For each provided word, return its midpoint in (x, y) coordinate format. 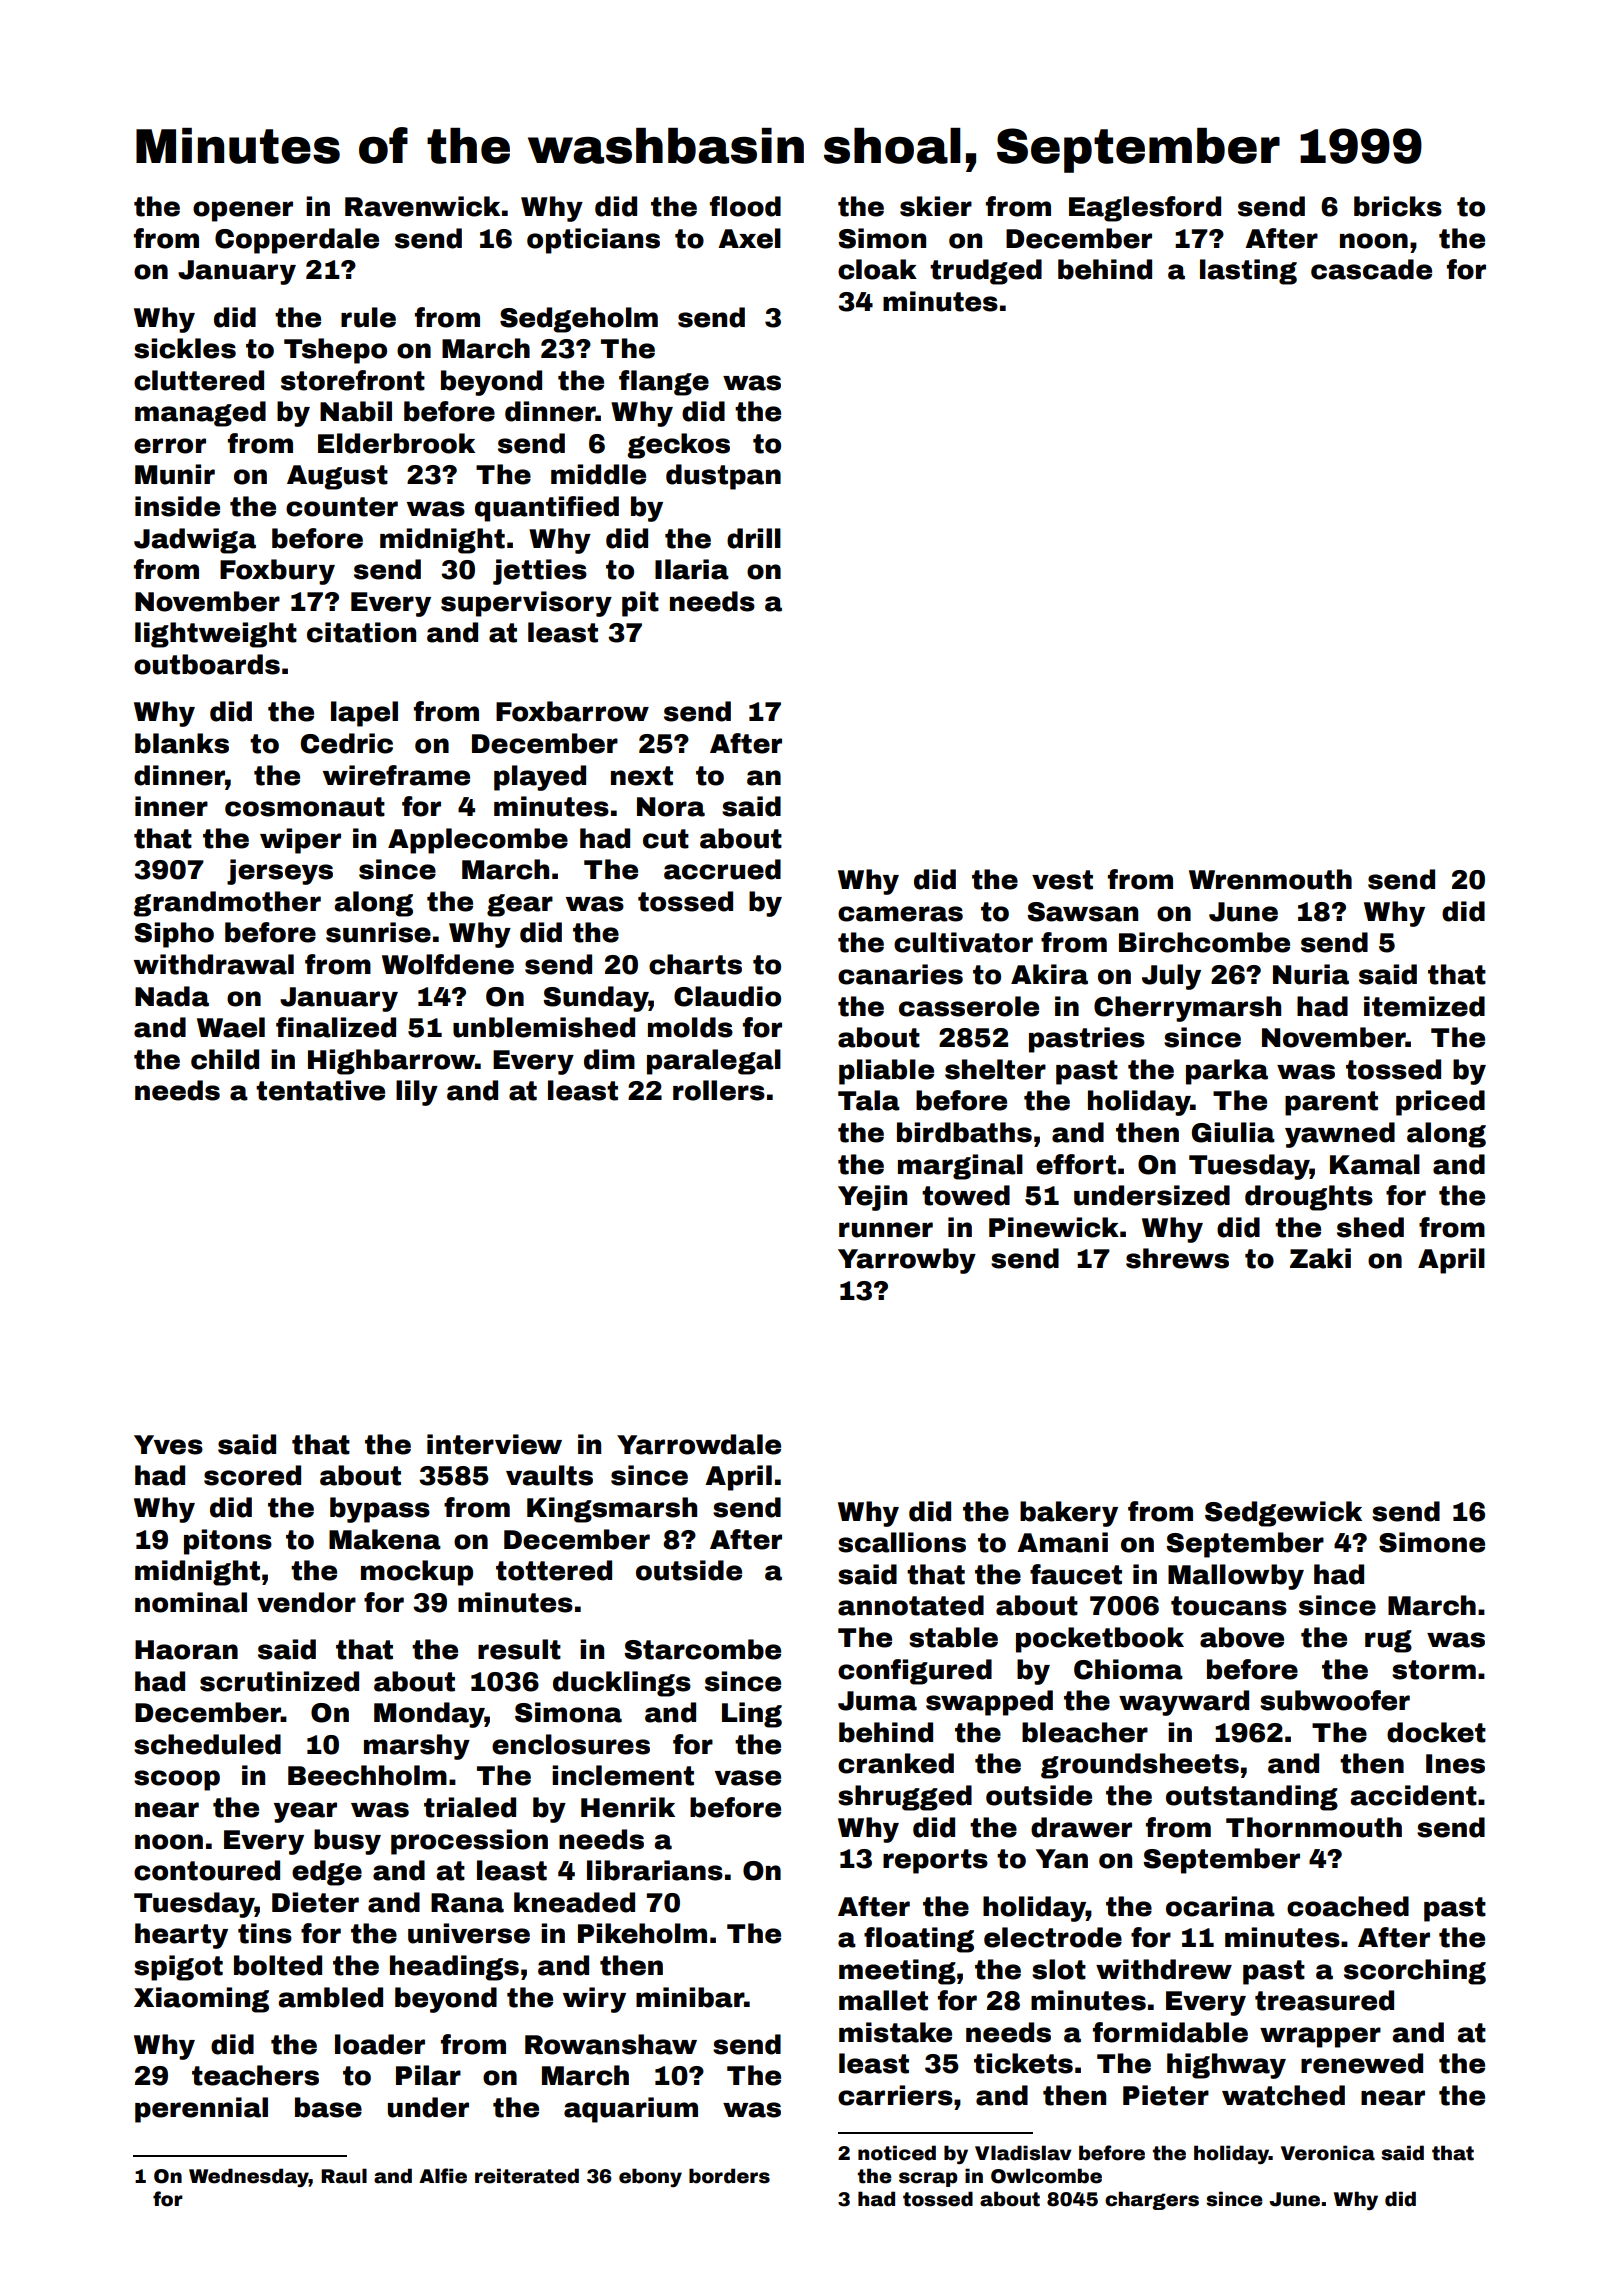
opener (243, 211)
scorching (1415, 1972)
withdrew (1164, 1969)
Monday (429, 1715)
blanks (182, 743)
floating (919, 1940)
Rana (467, 1903)
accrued (722, 869)
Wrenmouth (1270, 879)
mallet (883, 2000)
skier (936, 206)
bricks (1398, 206)
